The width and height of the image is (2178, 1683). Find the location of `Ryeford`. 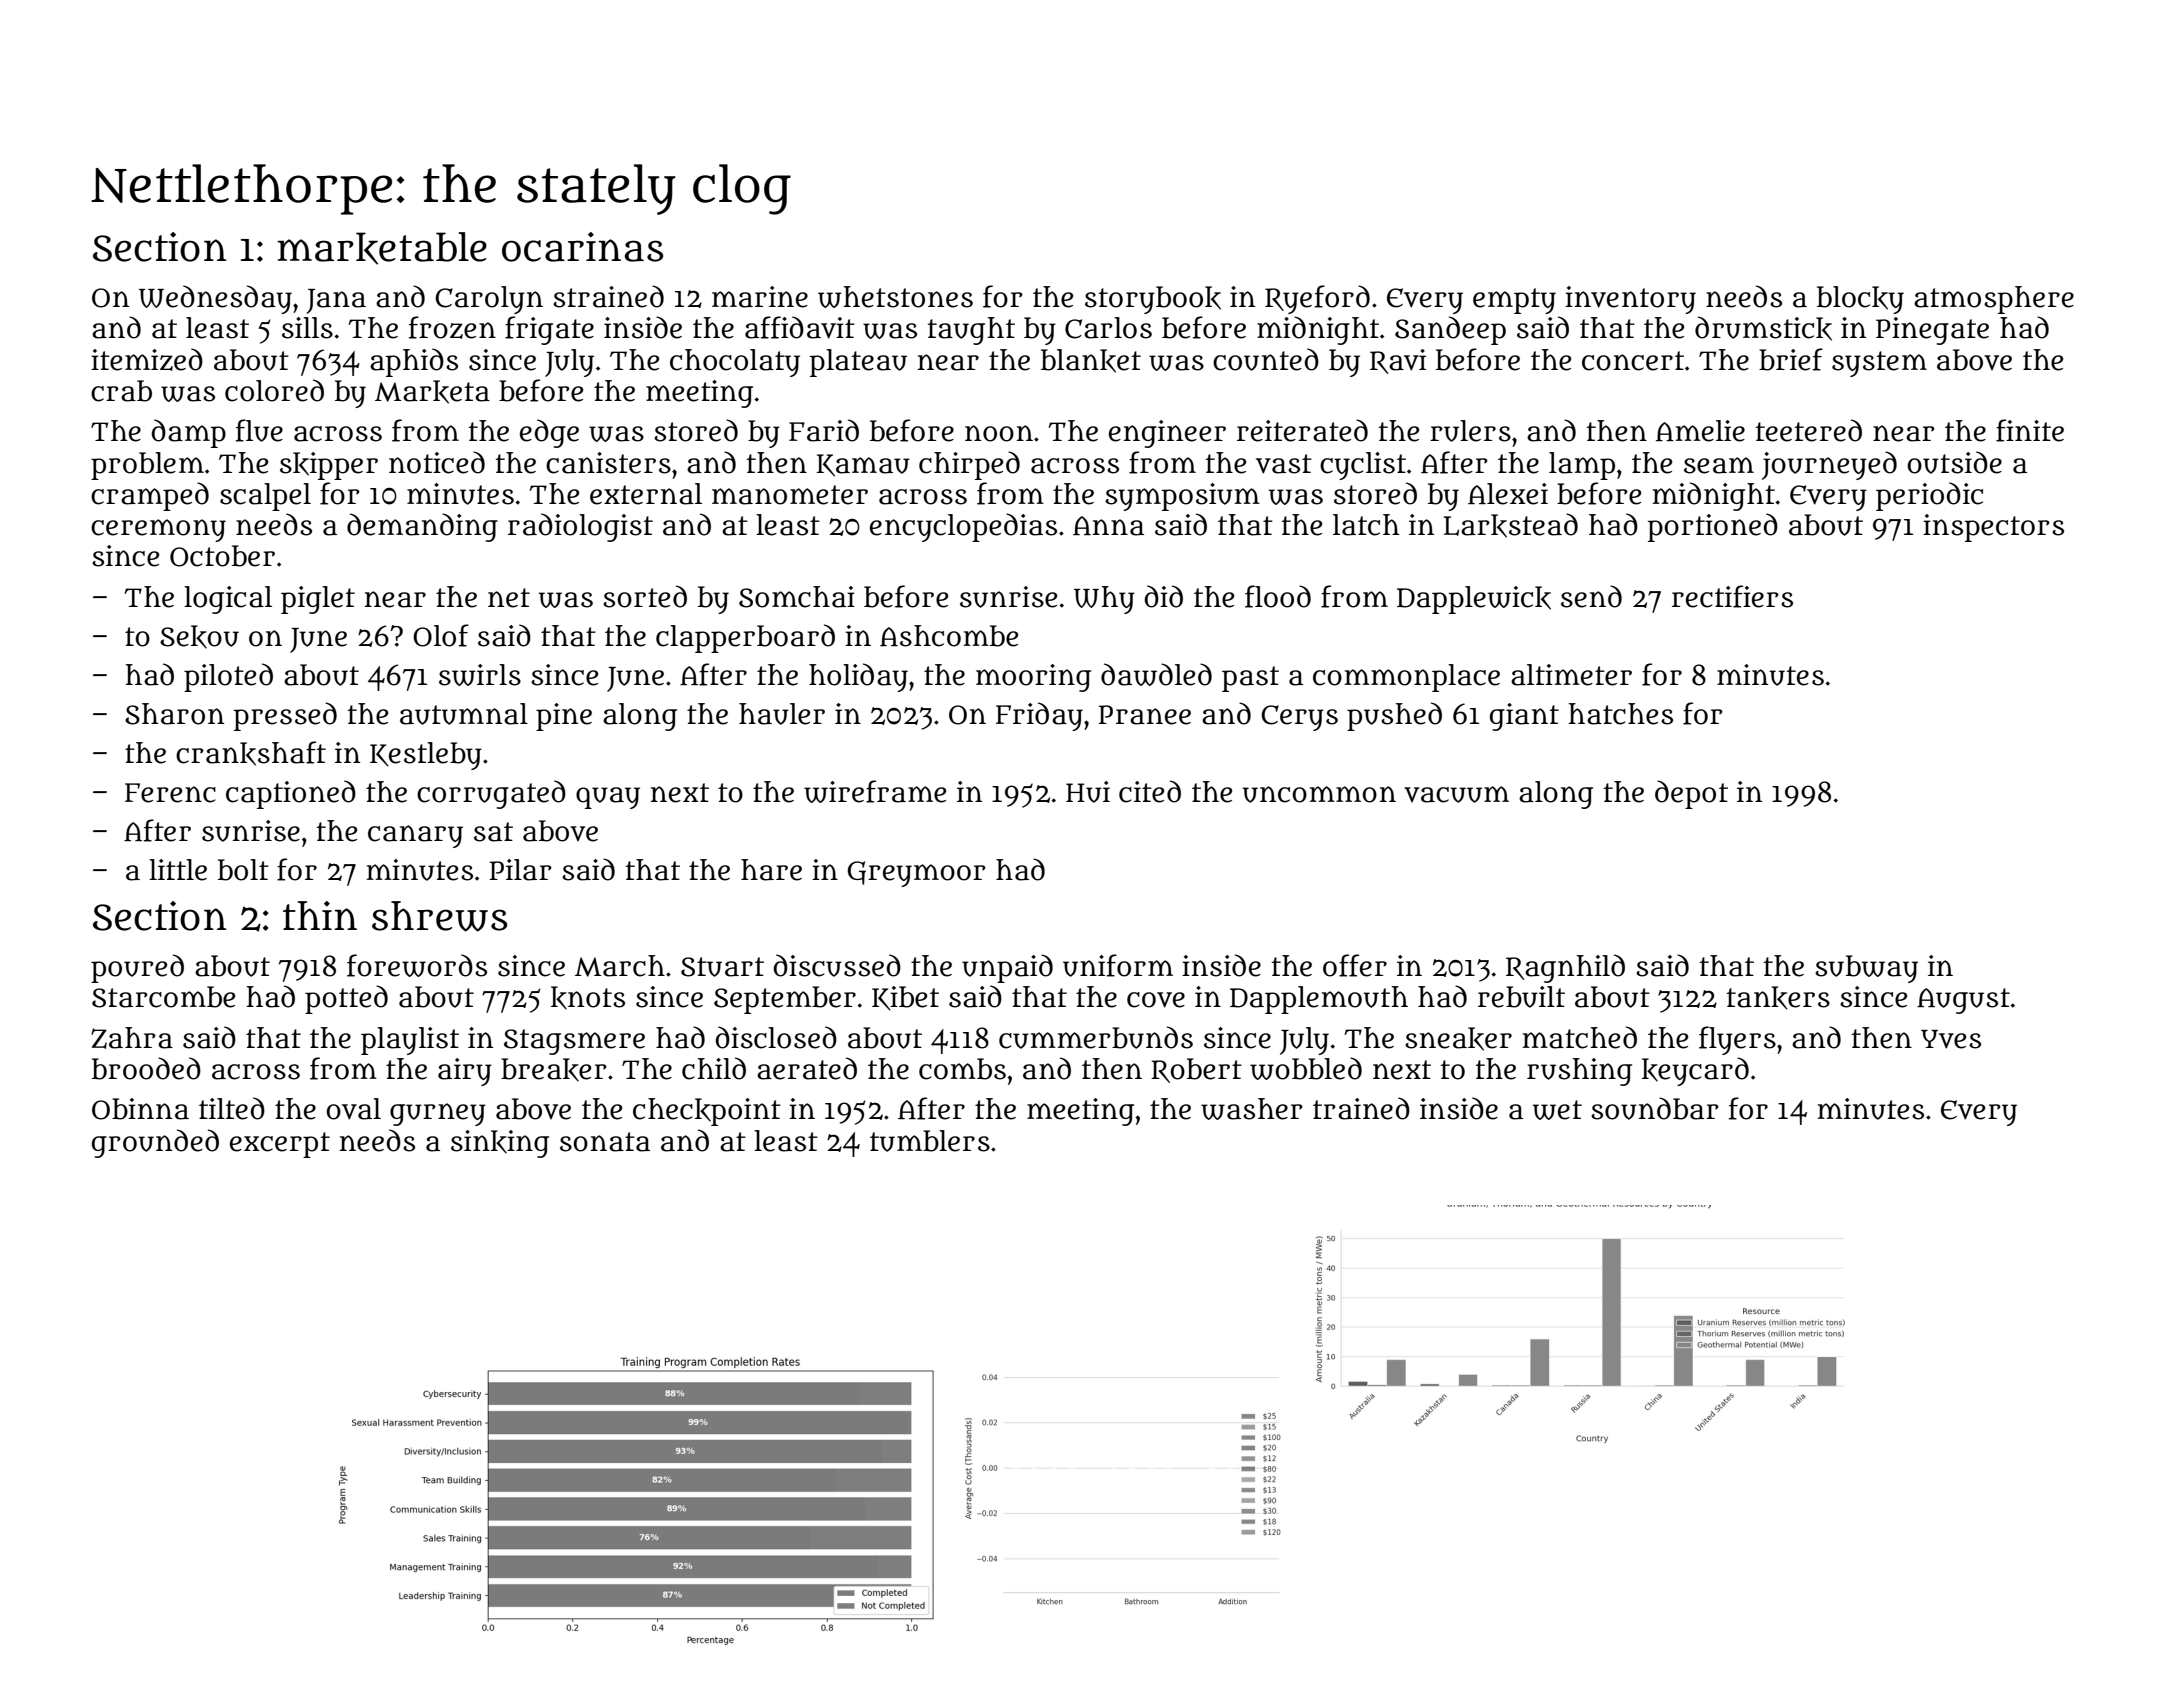

Ryeford is located at coordinates (1317, 299).
